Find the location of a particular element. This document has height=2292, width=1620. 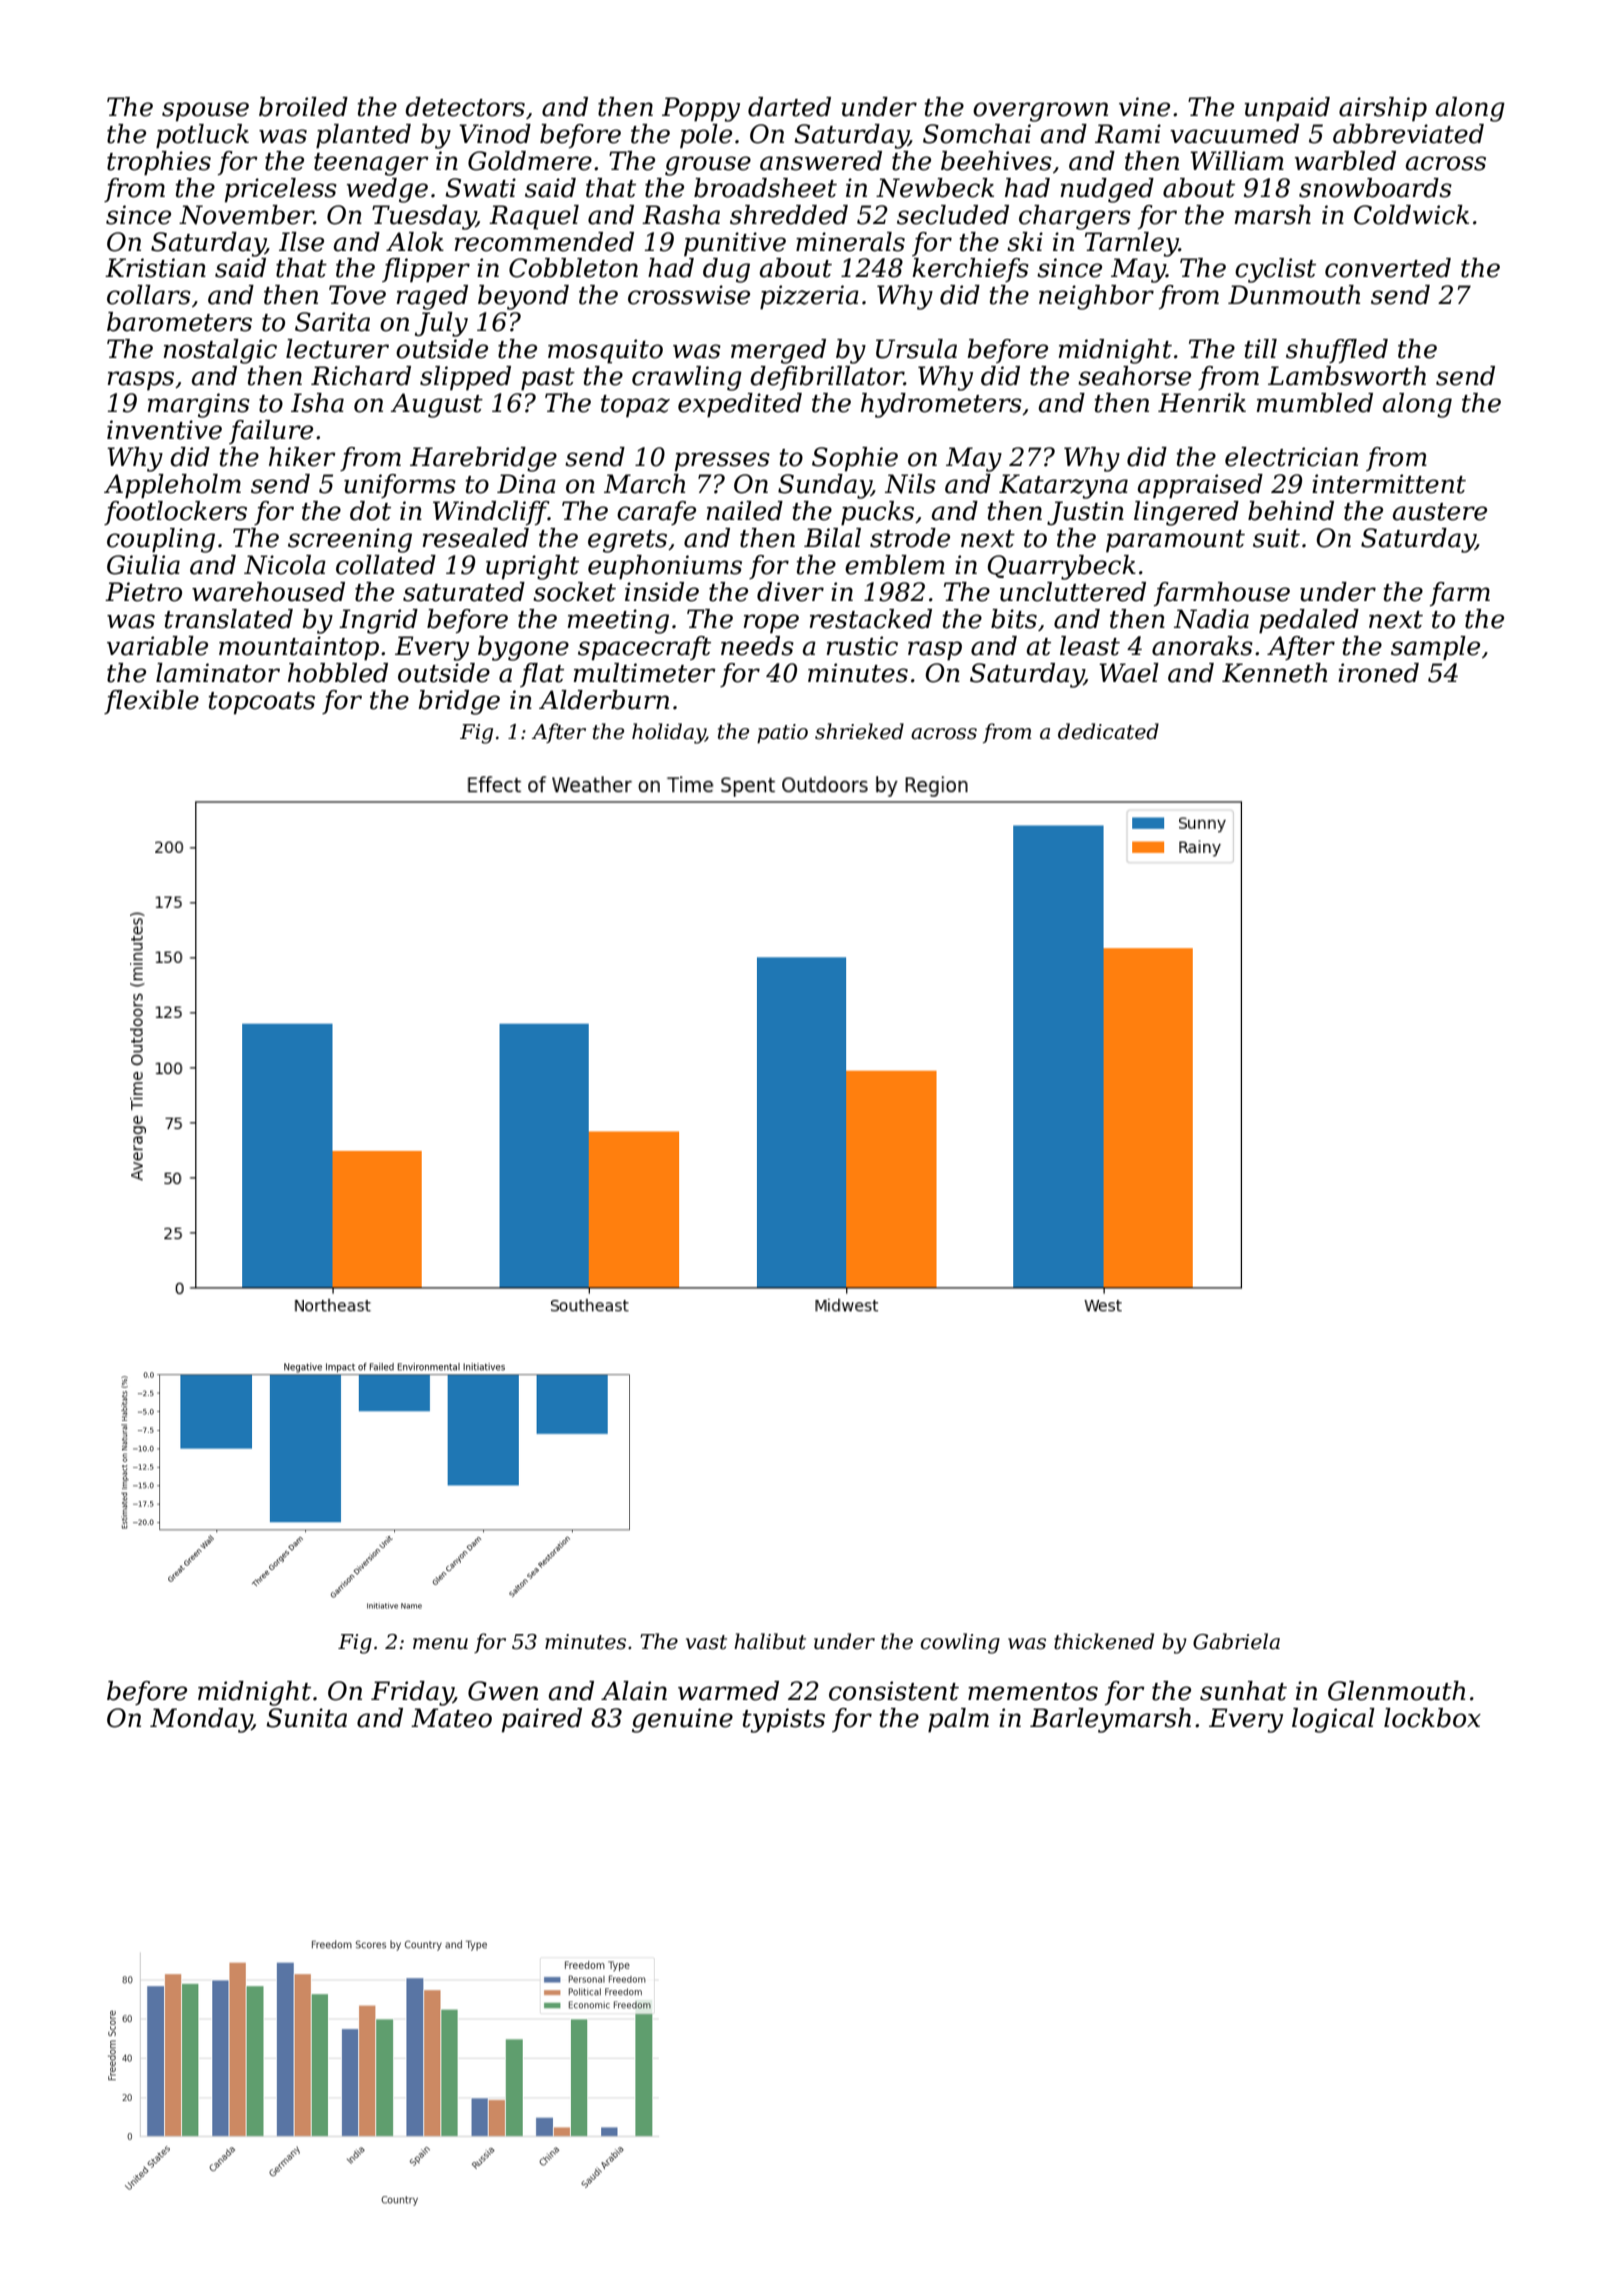

restacked is located at coordinates (871, 619).
